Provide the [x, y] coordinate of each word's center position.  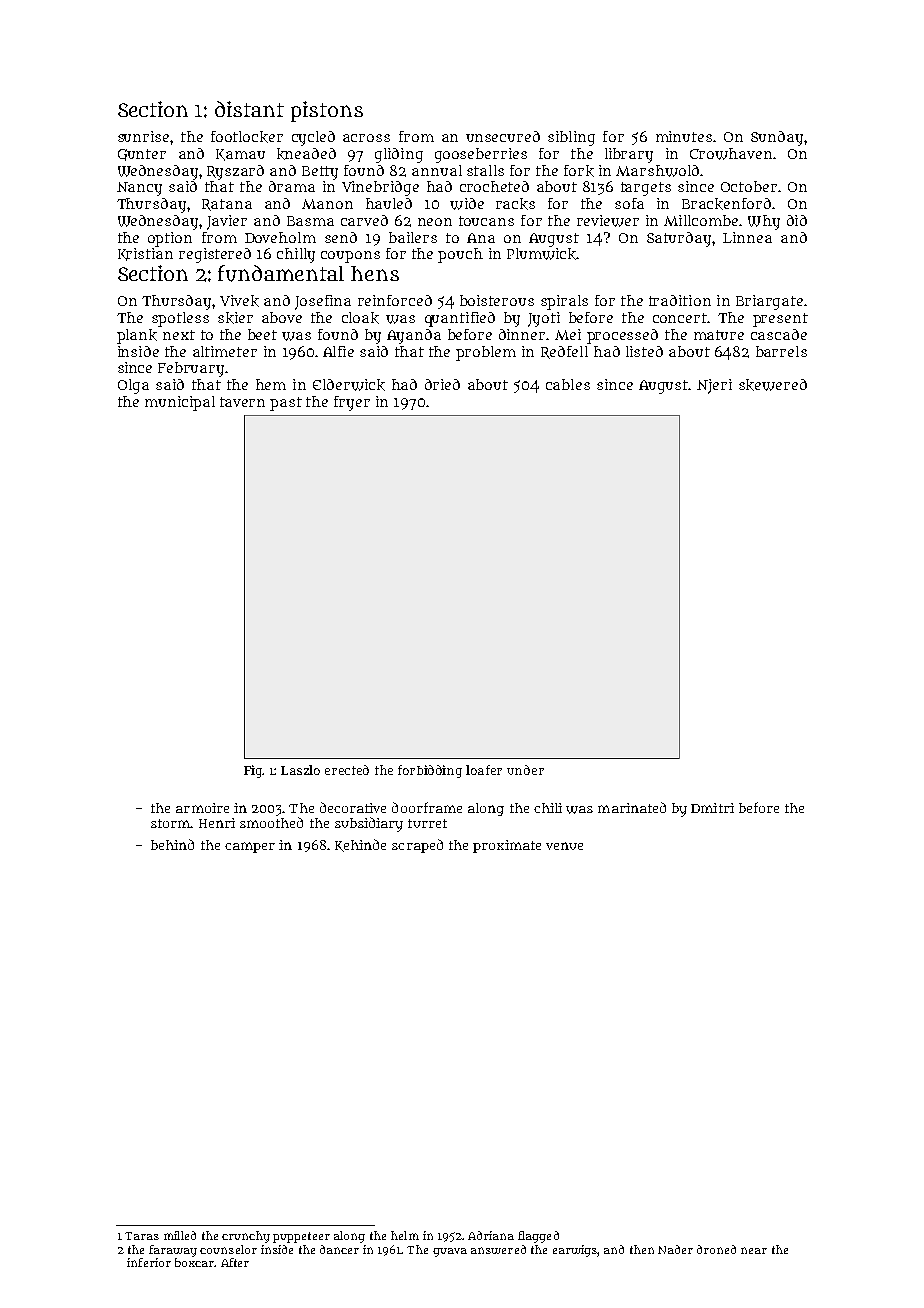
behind [172, 844]
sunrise [143, 136]
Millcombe [701, 220]
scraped [417, 846]
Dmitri [712, 808]
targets [646, 189]
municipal [180, 403]
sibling [571, 138]
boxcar [195, 1262]
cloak [360, 318]
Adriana [491, 1235]
